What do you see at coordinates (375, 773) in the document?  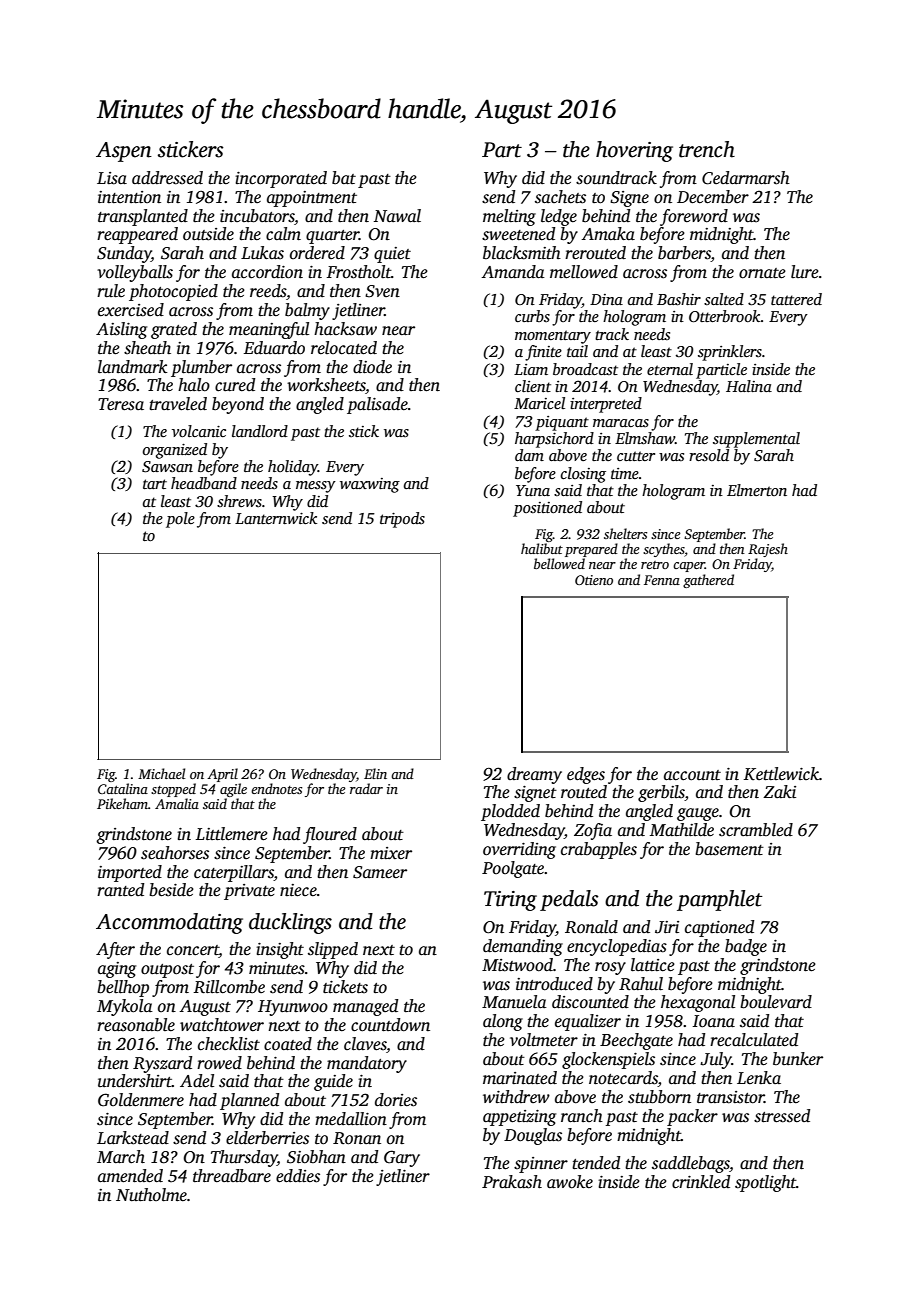 I see `Elin` at bounding box center [375, 773].
